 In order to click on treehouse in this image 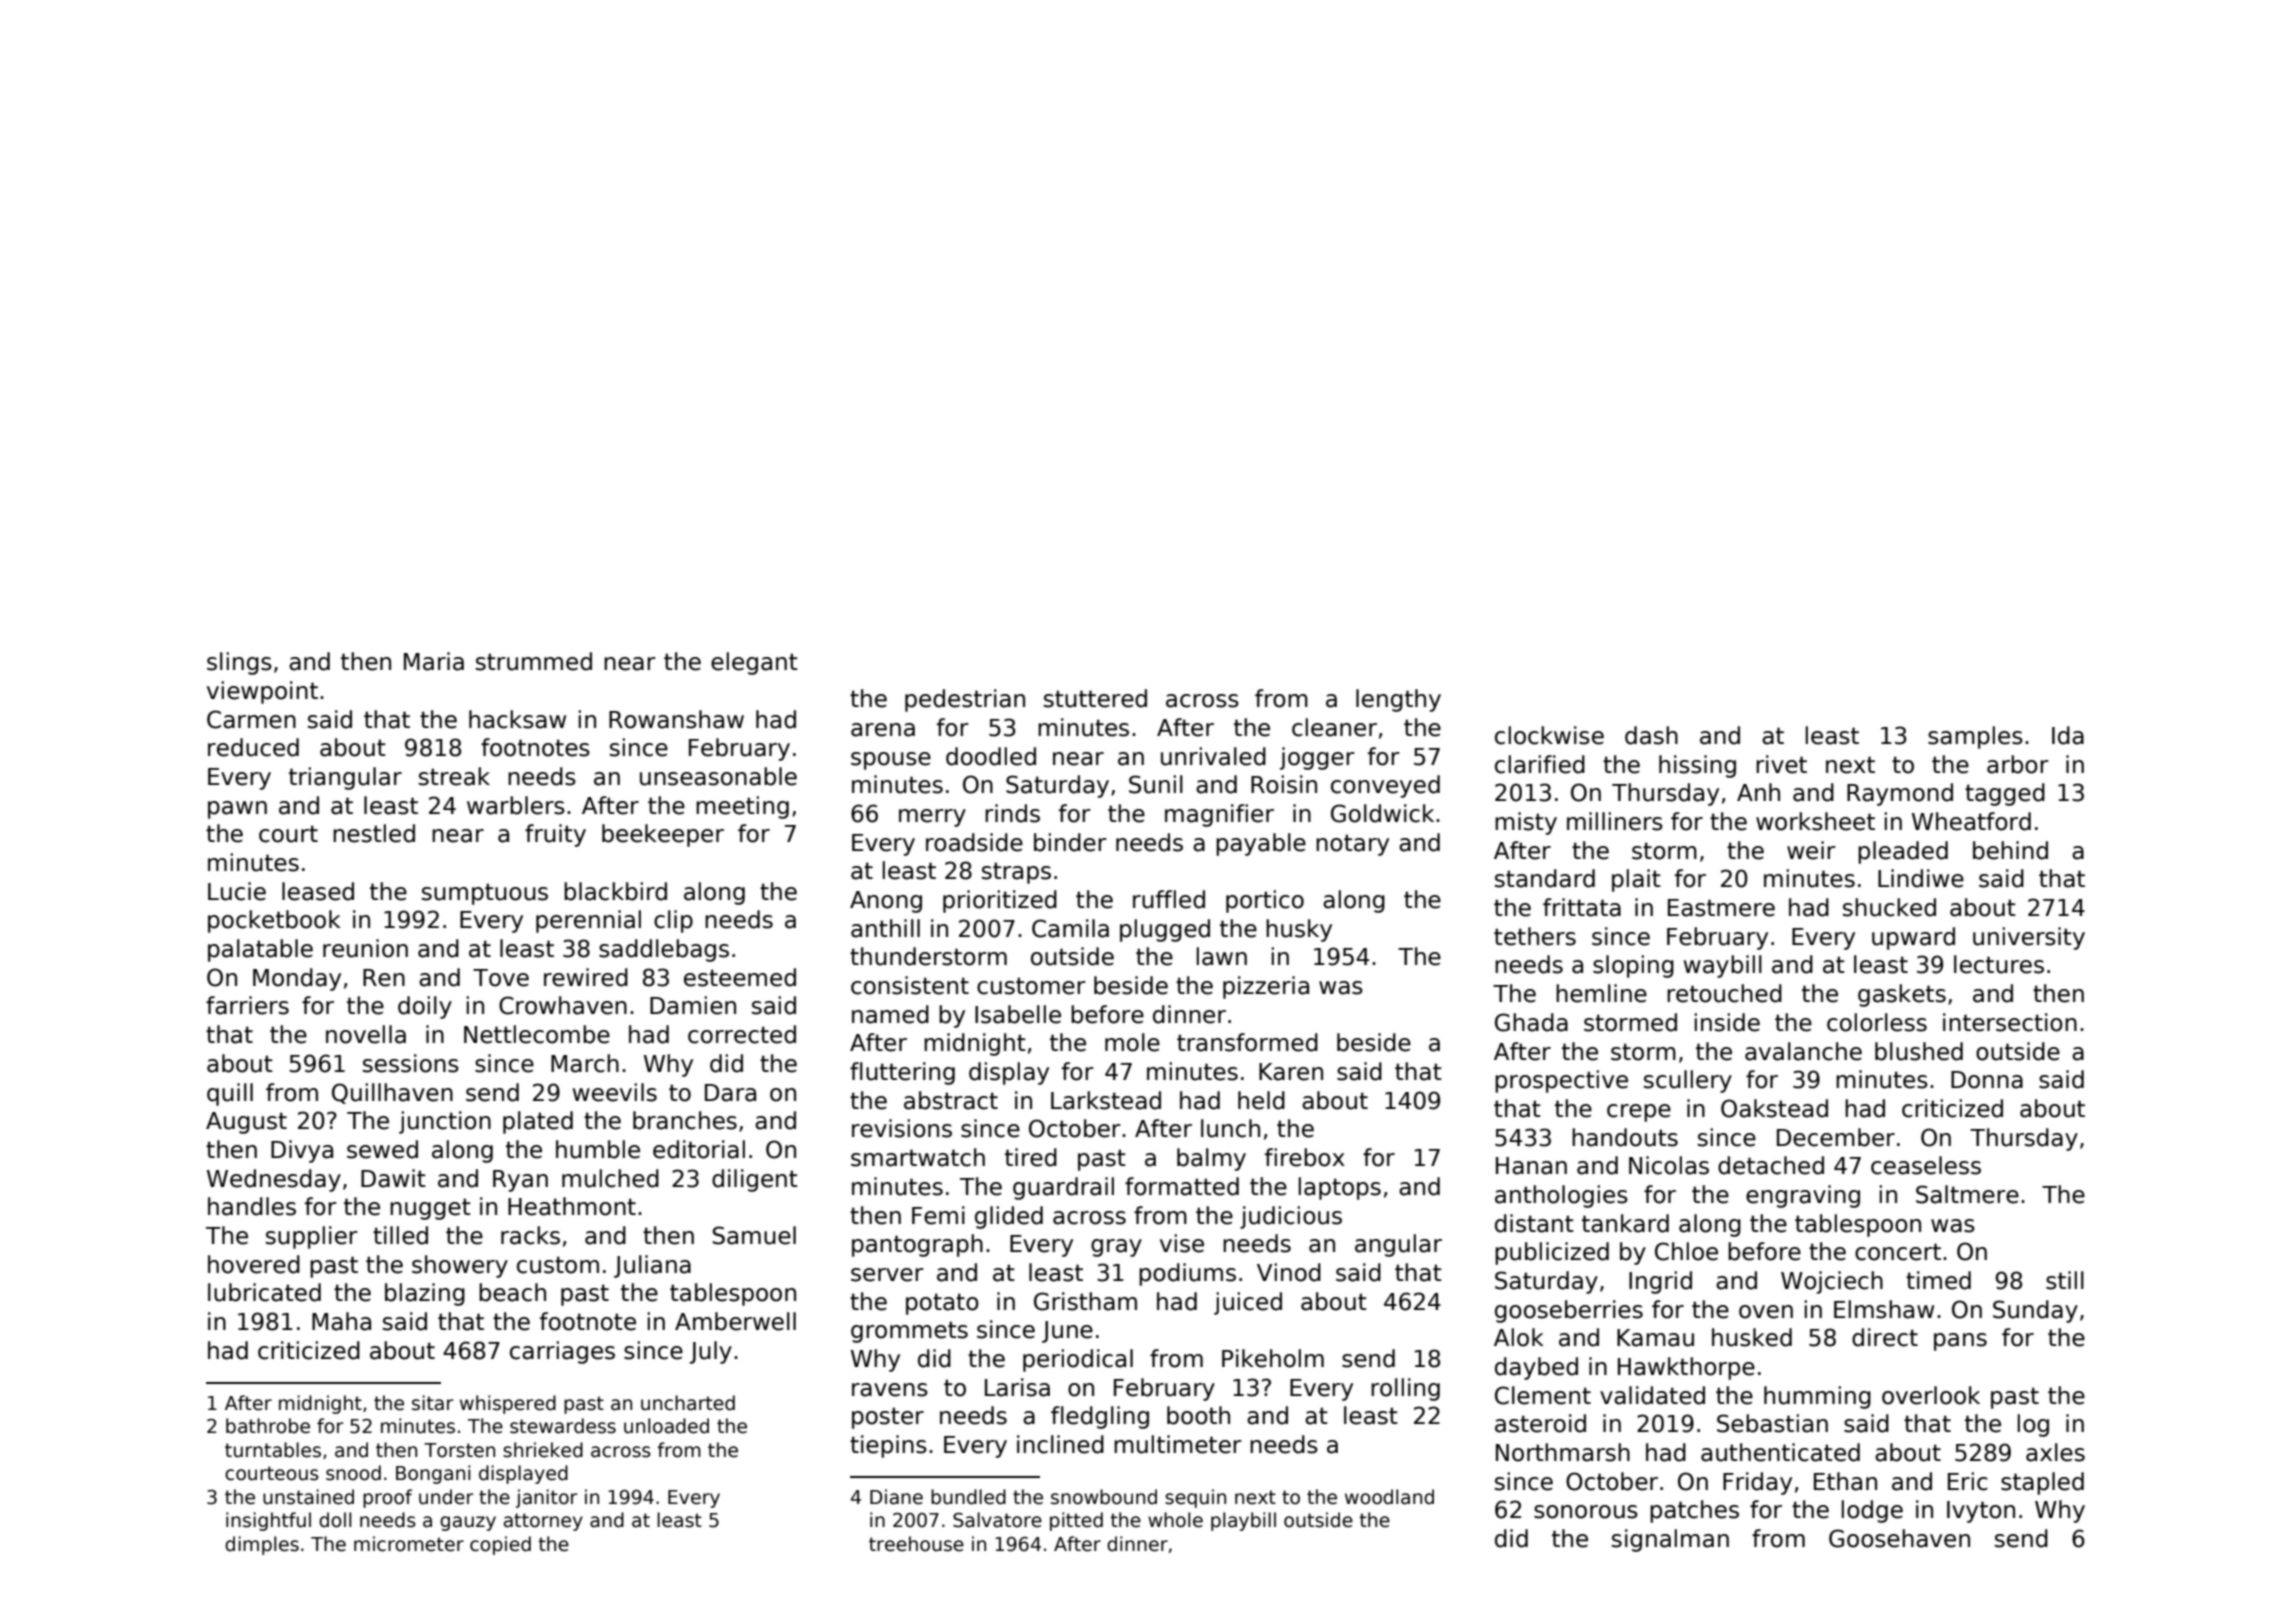, I will do `click(916, 1544)`.
